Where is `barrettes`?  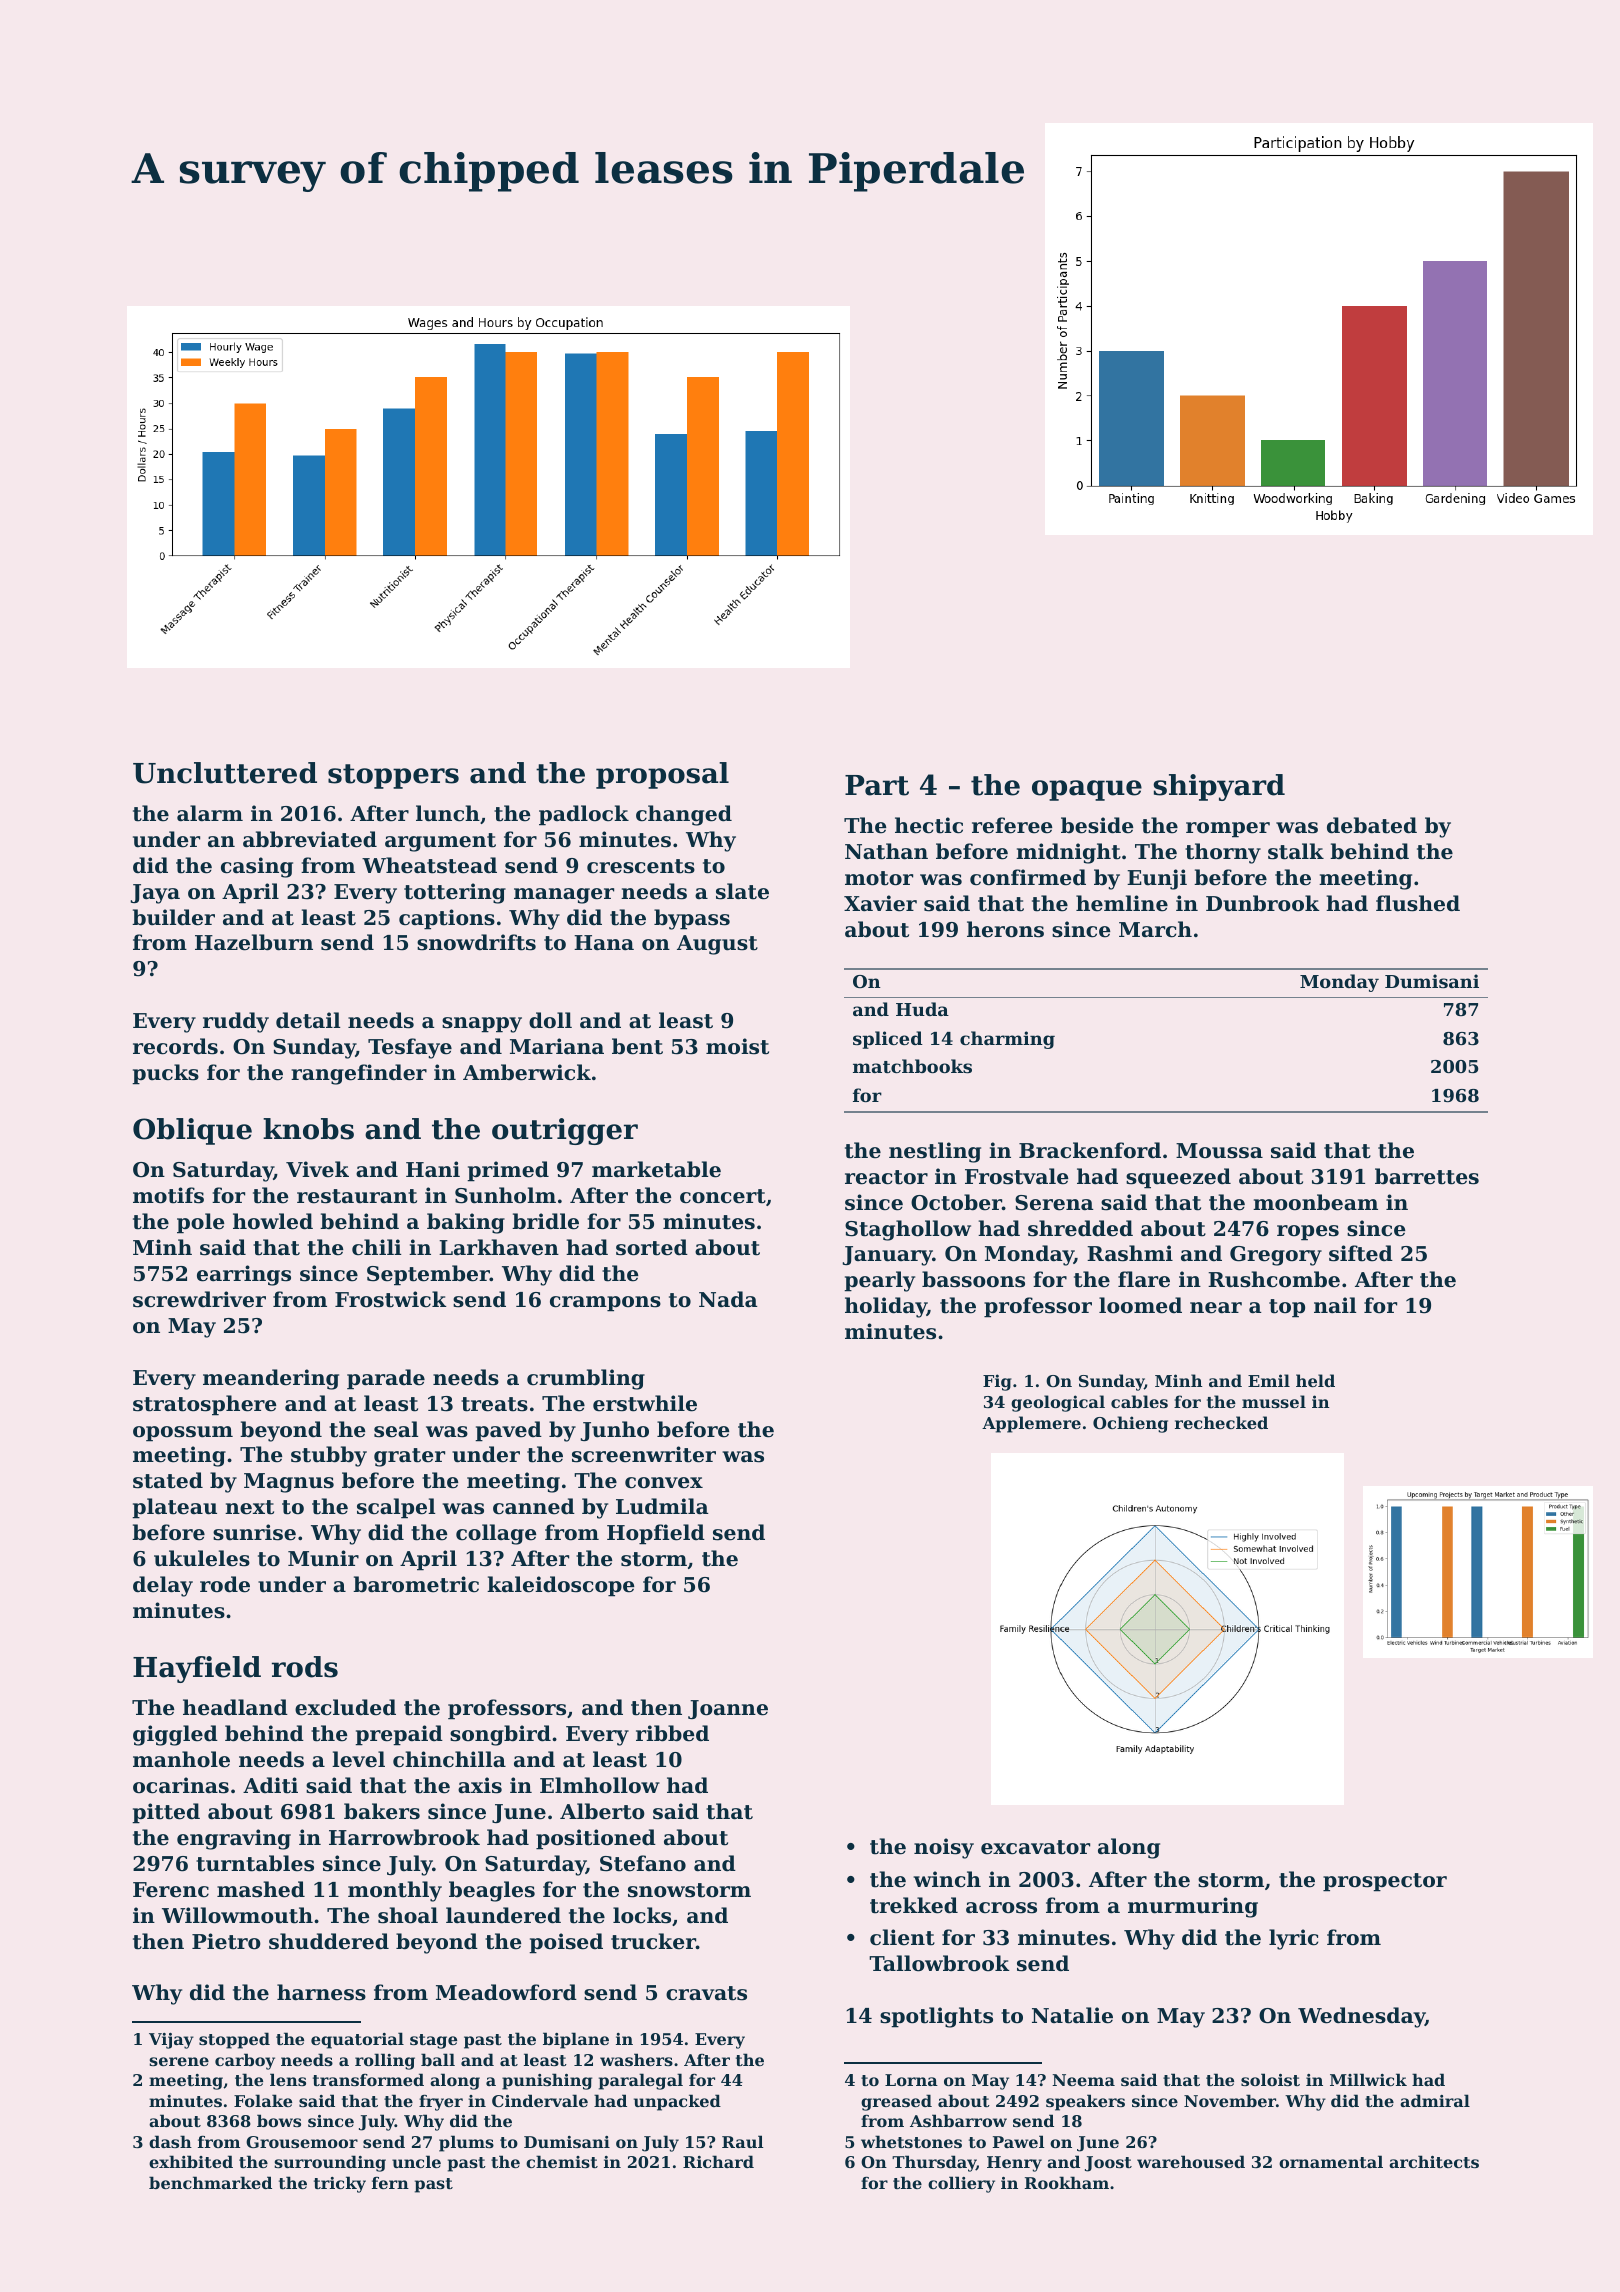
barrettes is located at coordinates (1427, 1176).
